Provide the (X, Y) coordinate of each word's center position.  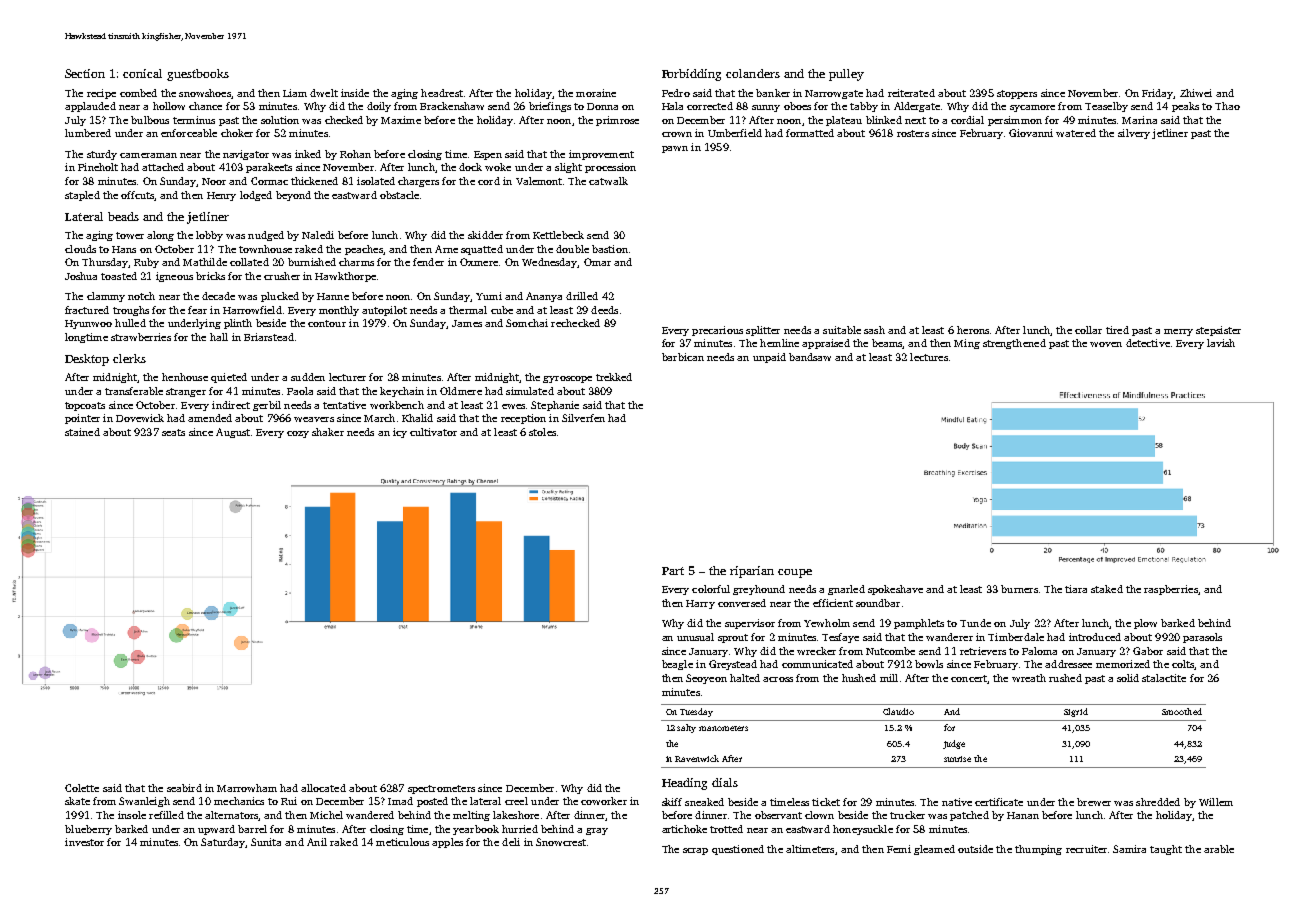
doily (379, 107)
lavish (1221, 343)
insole (132, 815)
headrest (442, 93)
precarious (717, 331)
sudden (308, 377)
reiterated (911, 93)
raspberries (1171, 590)
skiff (672, 802)
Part (673, 571)
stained (82, 432)
